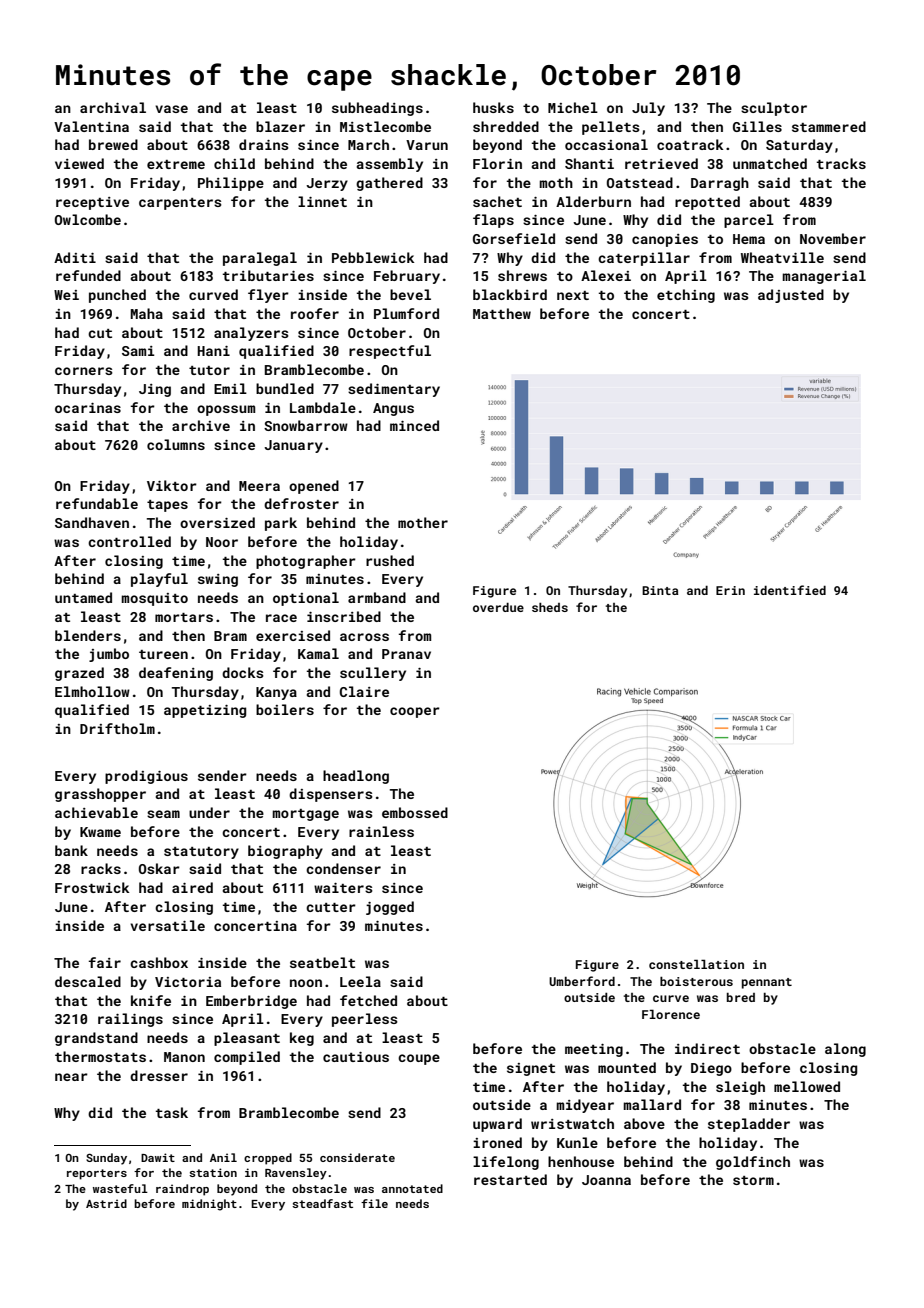 The height and width of the document is (1308, 924). Describe the element at coordinates (696, 964) in the document. I see `constellation` at that location.
